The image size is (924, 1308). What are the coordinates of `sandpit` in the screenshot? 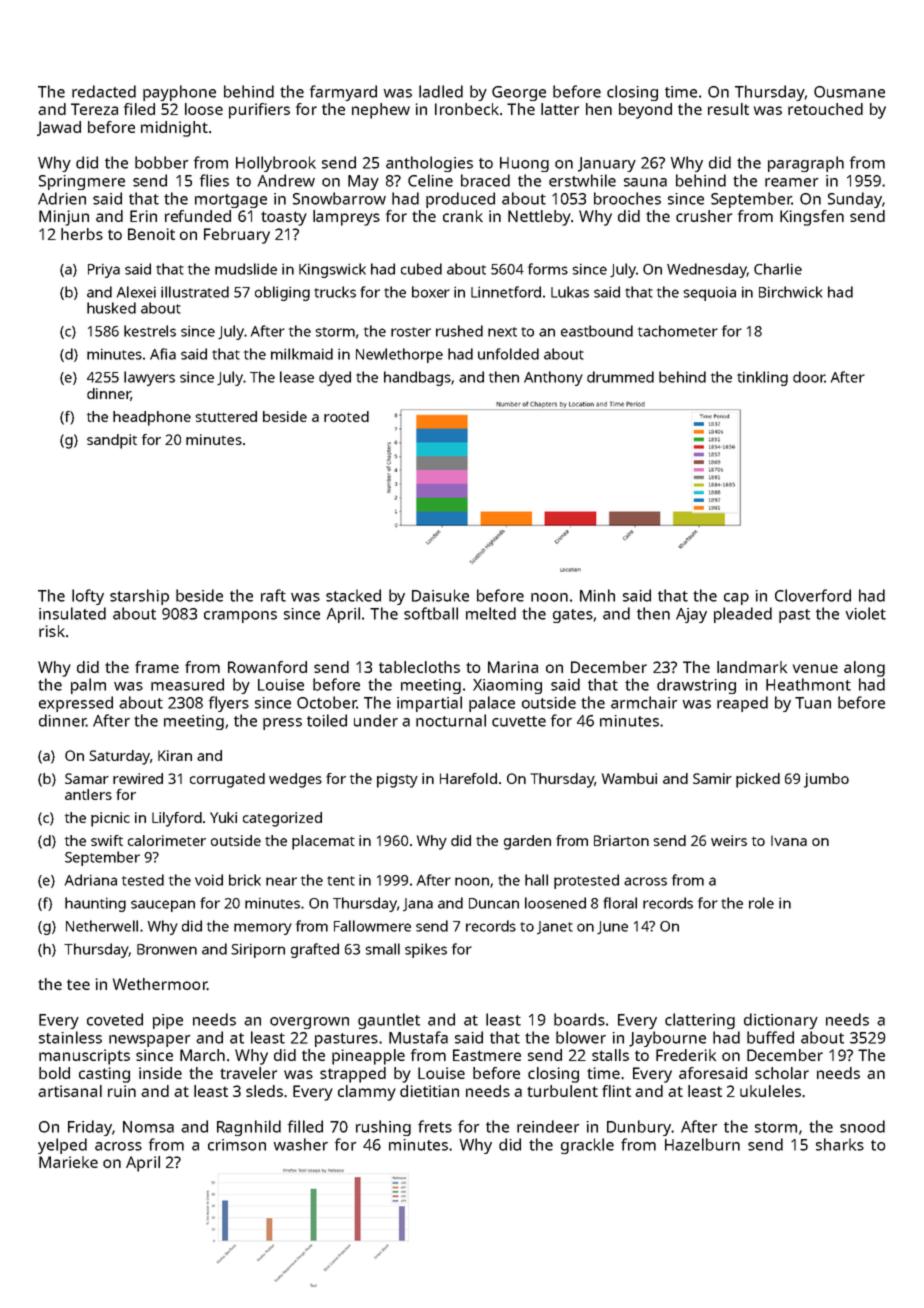 It's located at (112, 441).
